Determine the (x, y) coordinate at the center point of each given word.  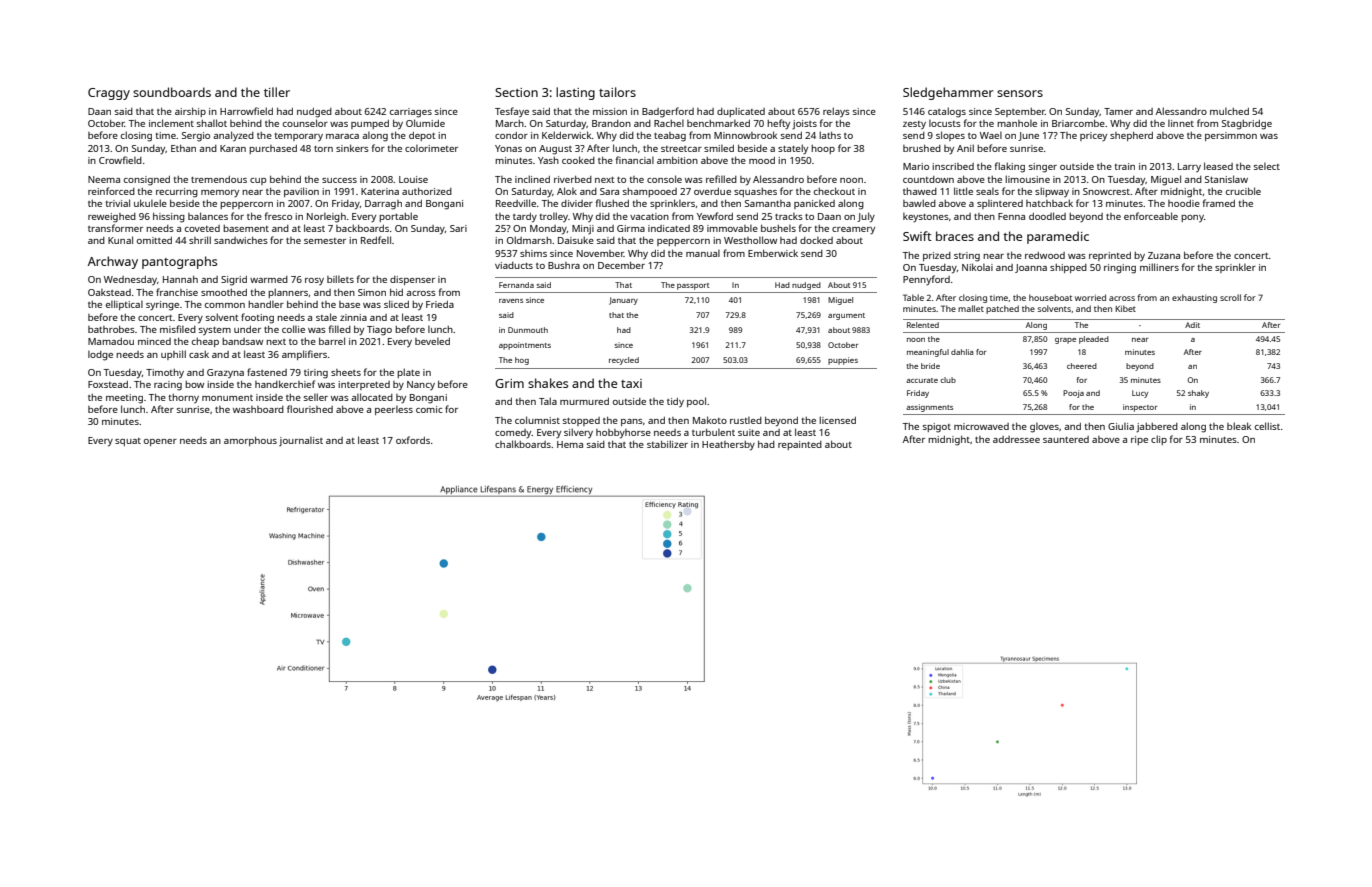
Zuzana (1164, 255)
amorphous (250, 441)
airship (190, 112)
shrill (200, 240)
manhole (1017, 123)
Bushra (564, 265)
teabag (670, 137)
